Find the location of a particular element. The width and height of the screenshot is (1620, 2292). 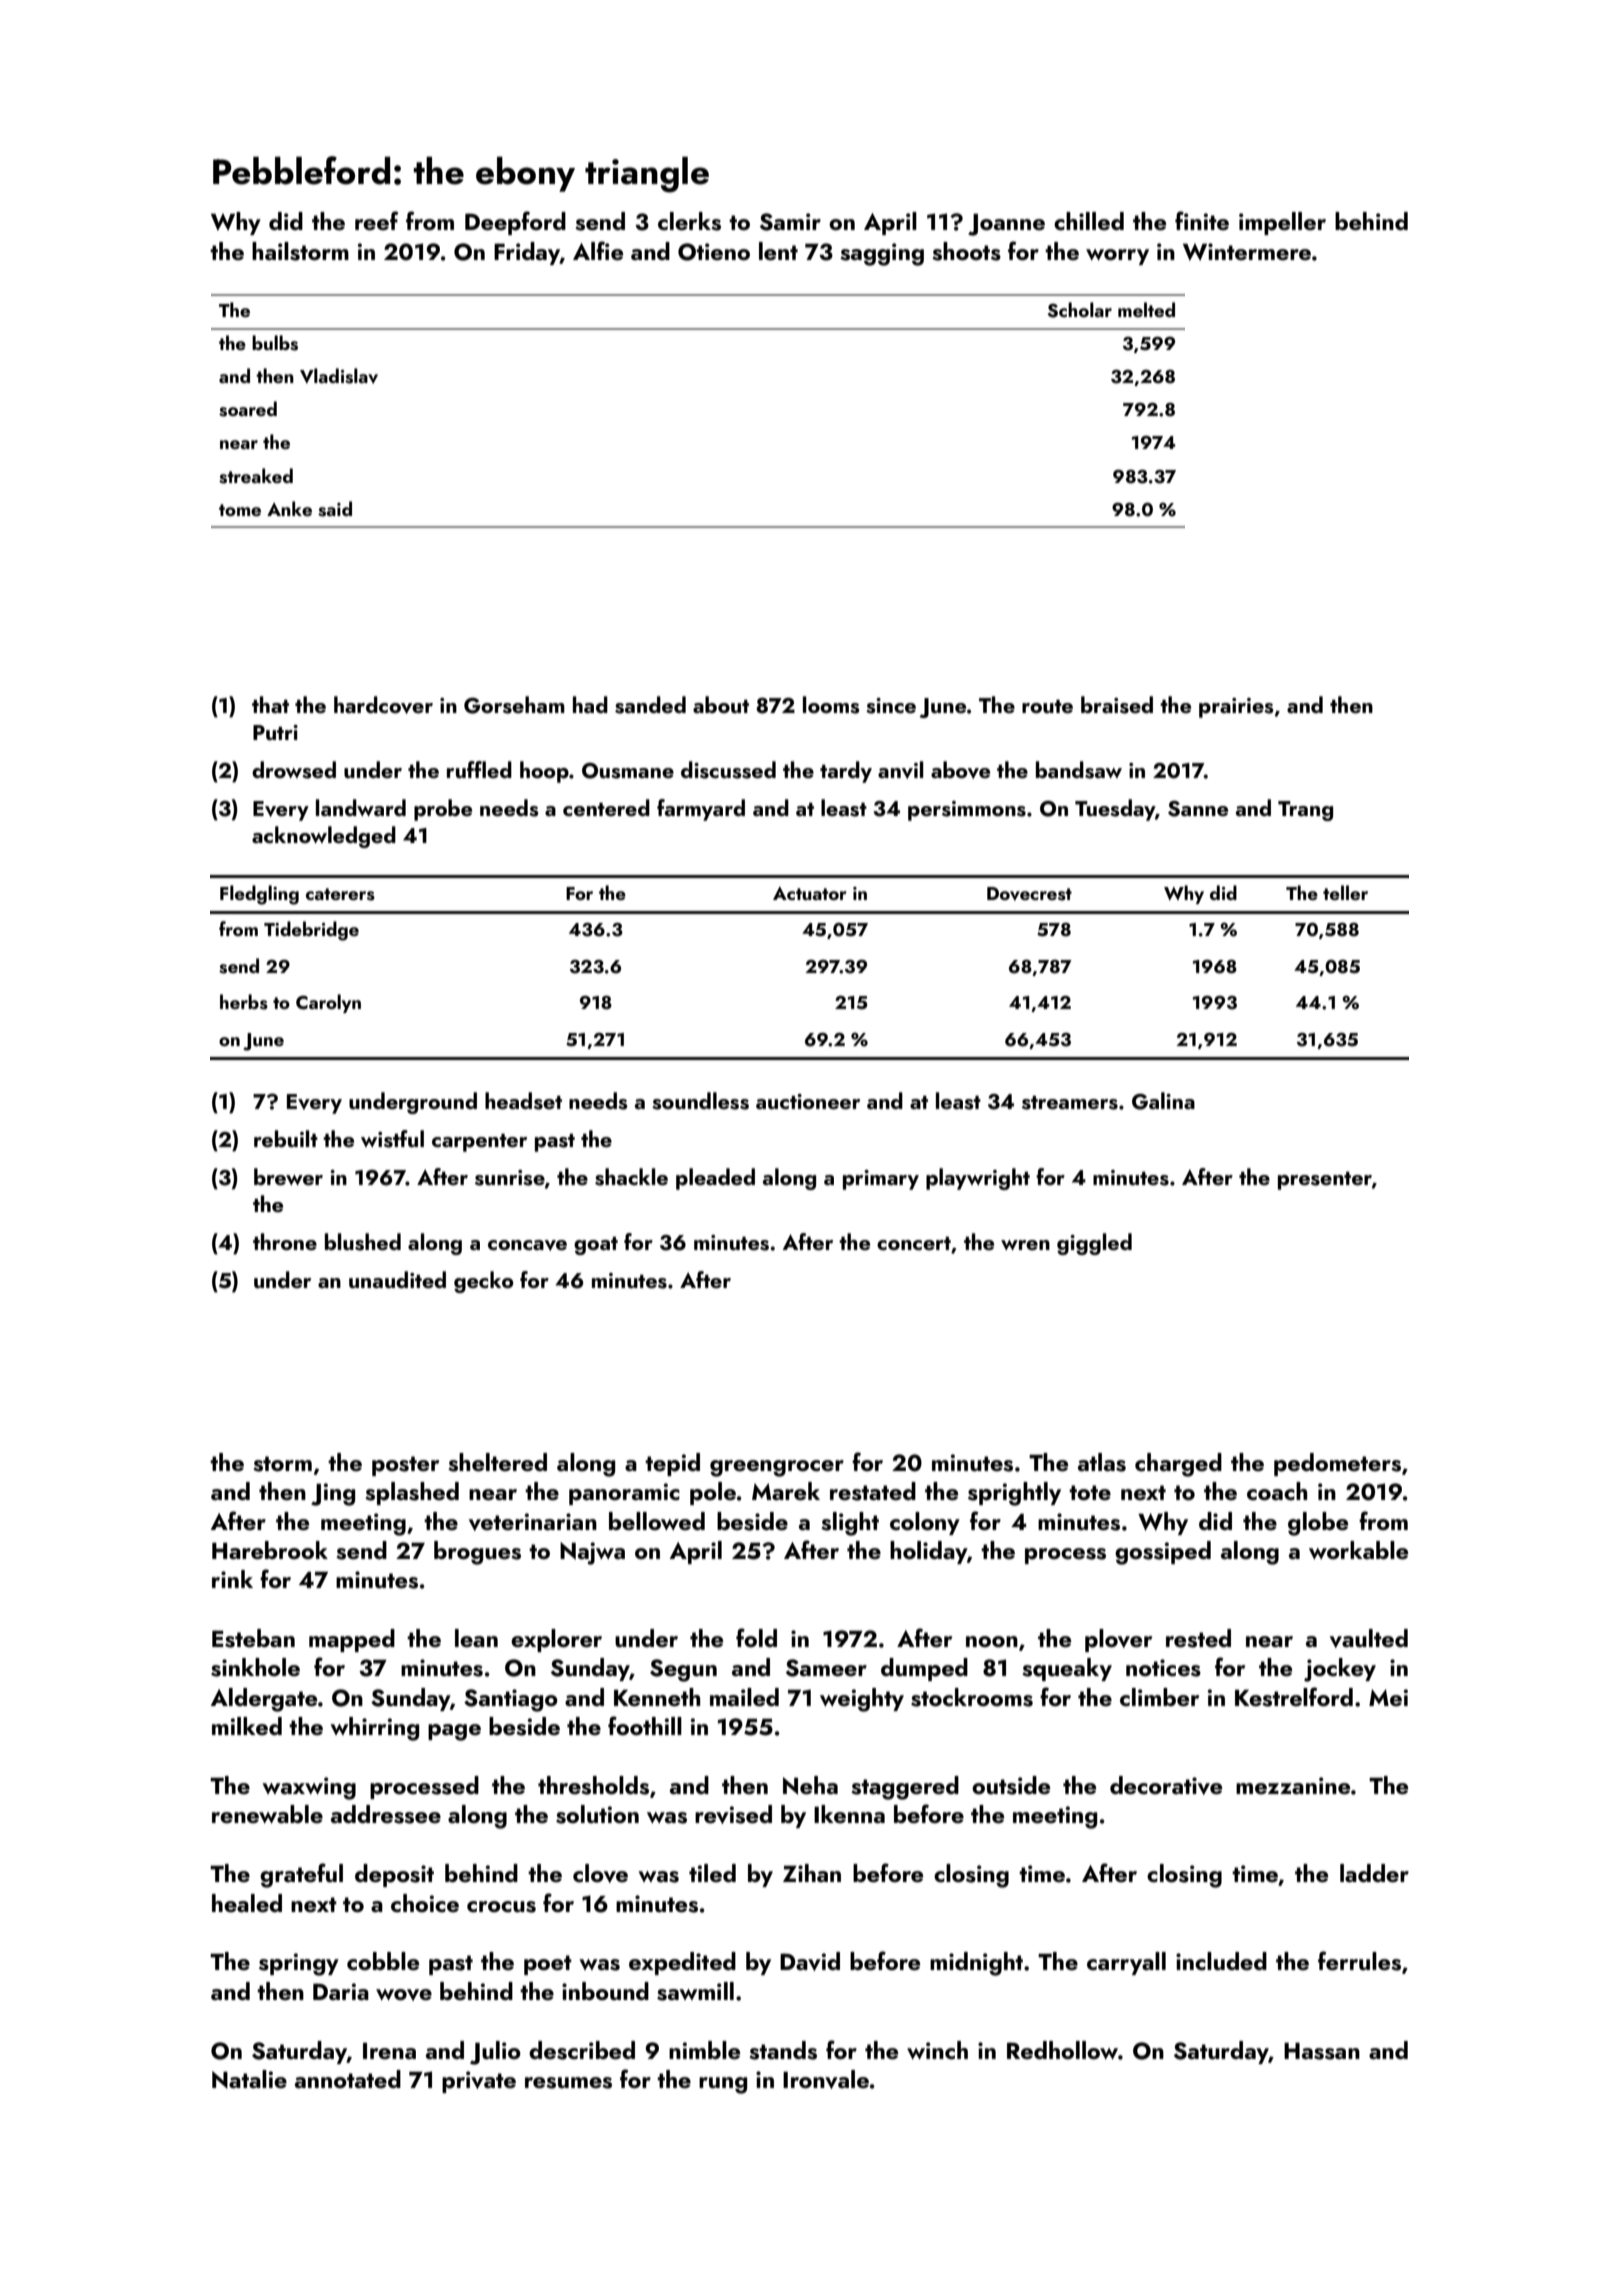

resumes is located at coordinates (568, 2083).
